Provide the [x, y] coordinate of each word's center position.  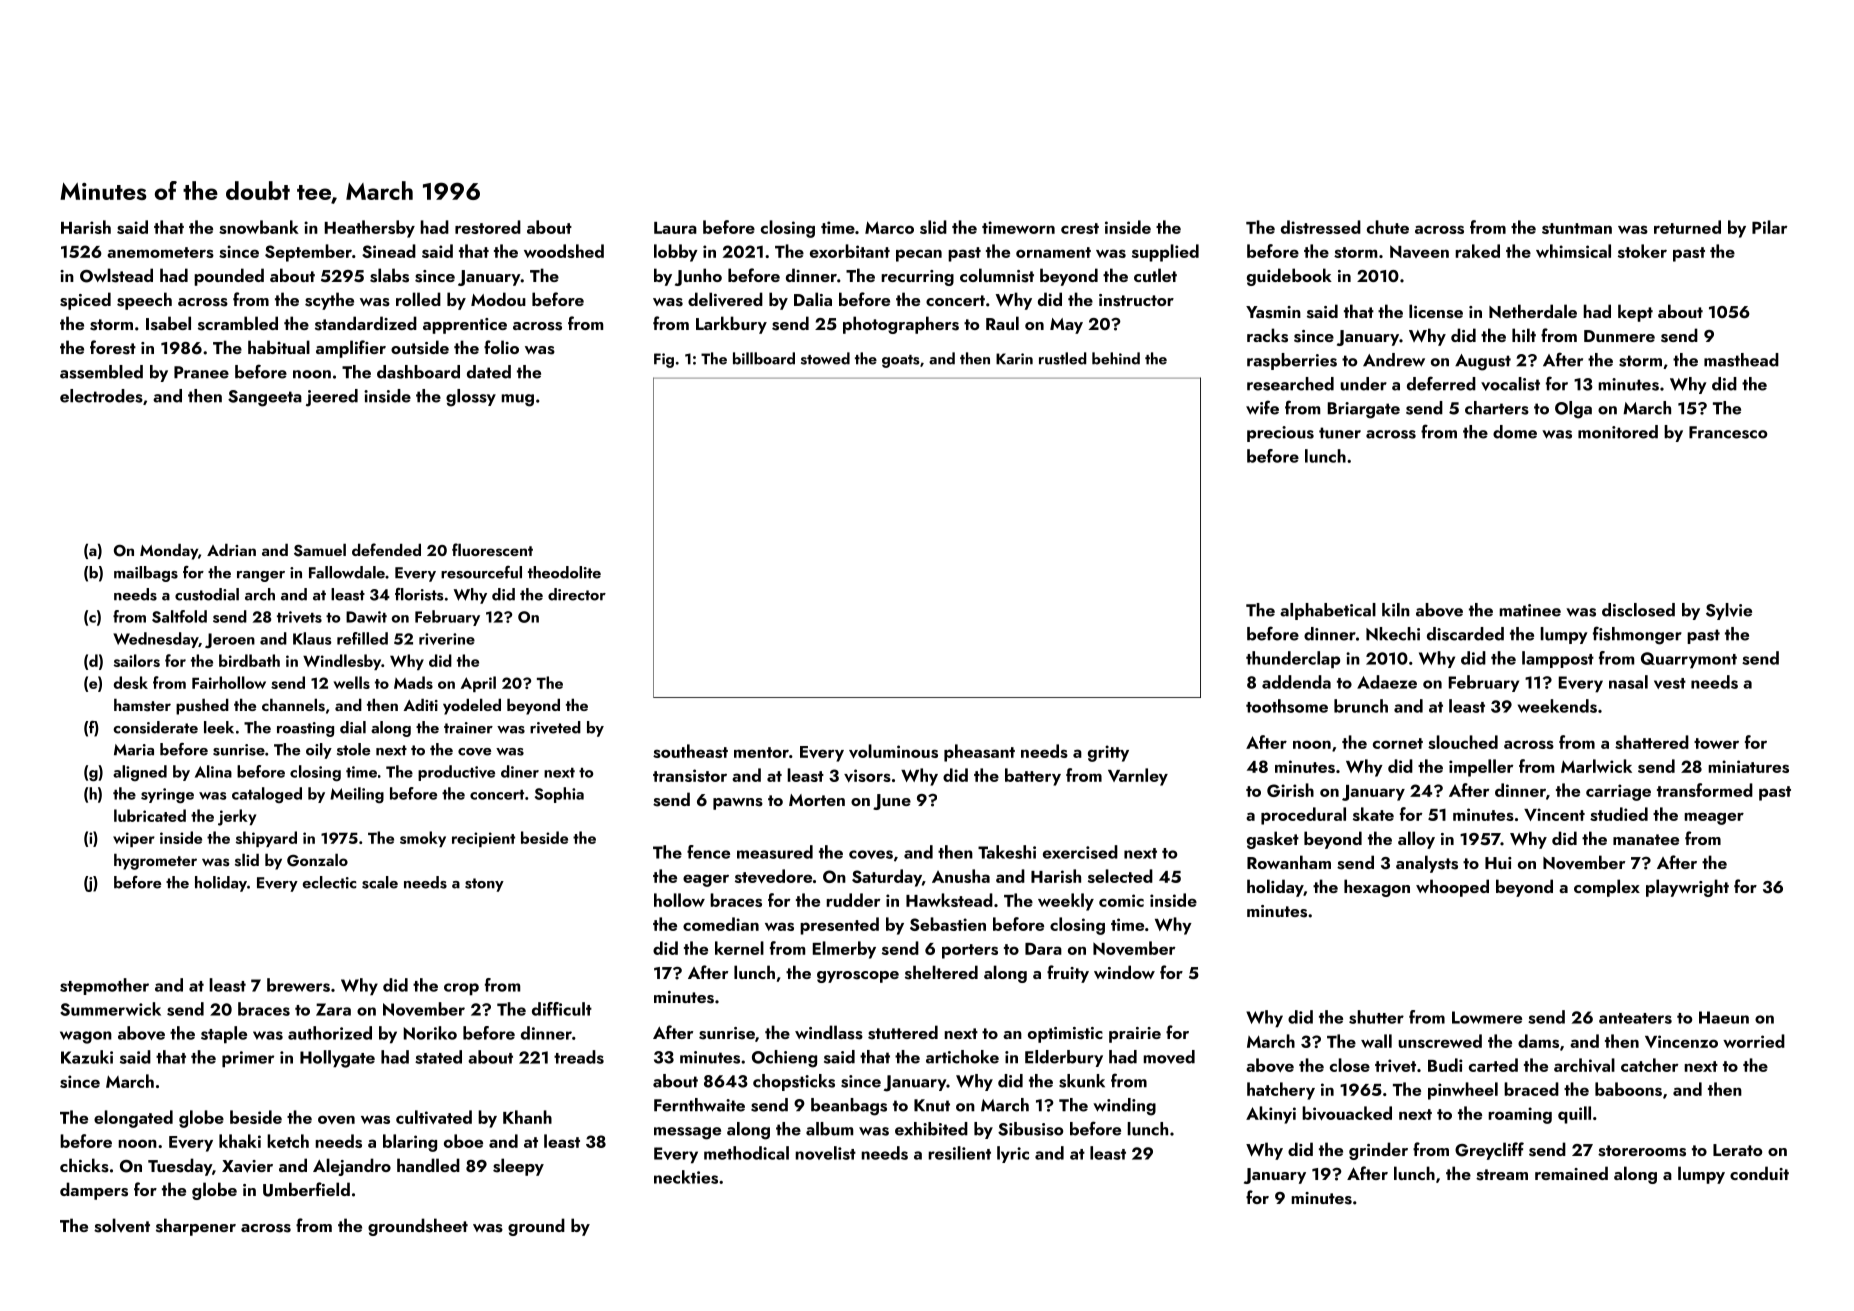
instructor [1136, 300]
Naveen [1419, 251]
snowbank [259, 227]
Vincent [1554, 814]
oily [319, 751]
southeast [690, 751]
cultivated [434, 1117]
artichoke [962, 1057]
